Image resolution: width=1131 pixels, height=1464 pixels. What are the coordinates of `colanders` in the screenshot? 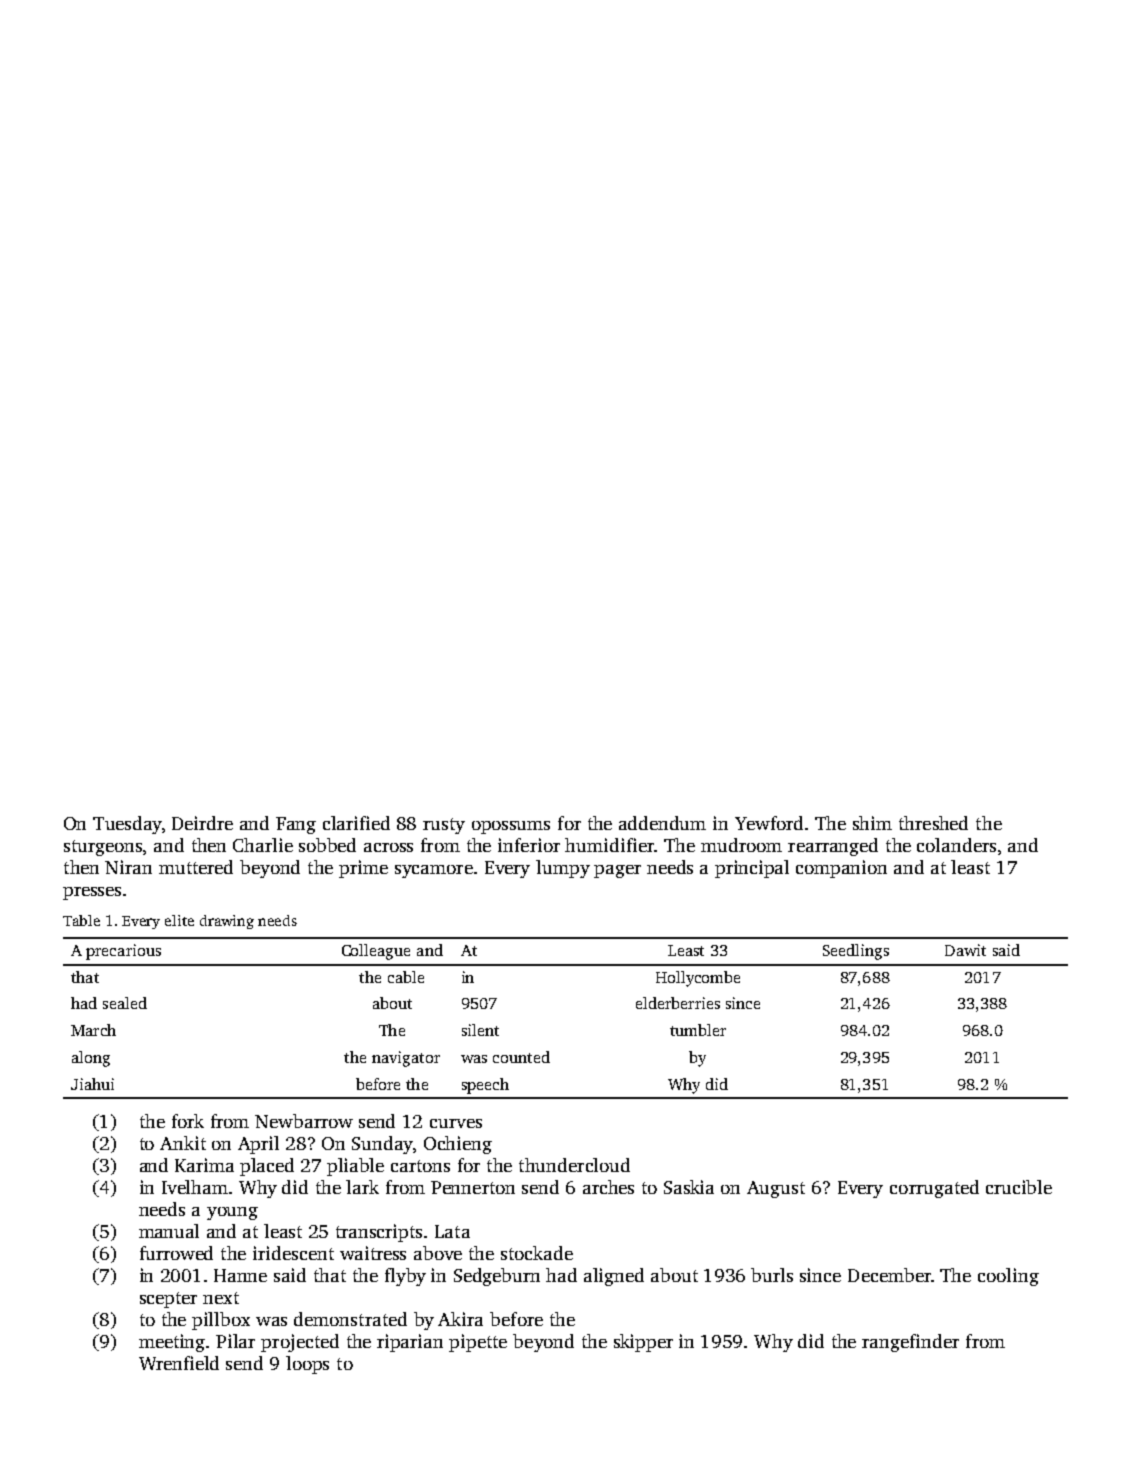 It's located at (956, 845).
